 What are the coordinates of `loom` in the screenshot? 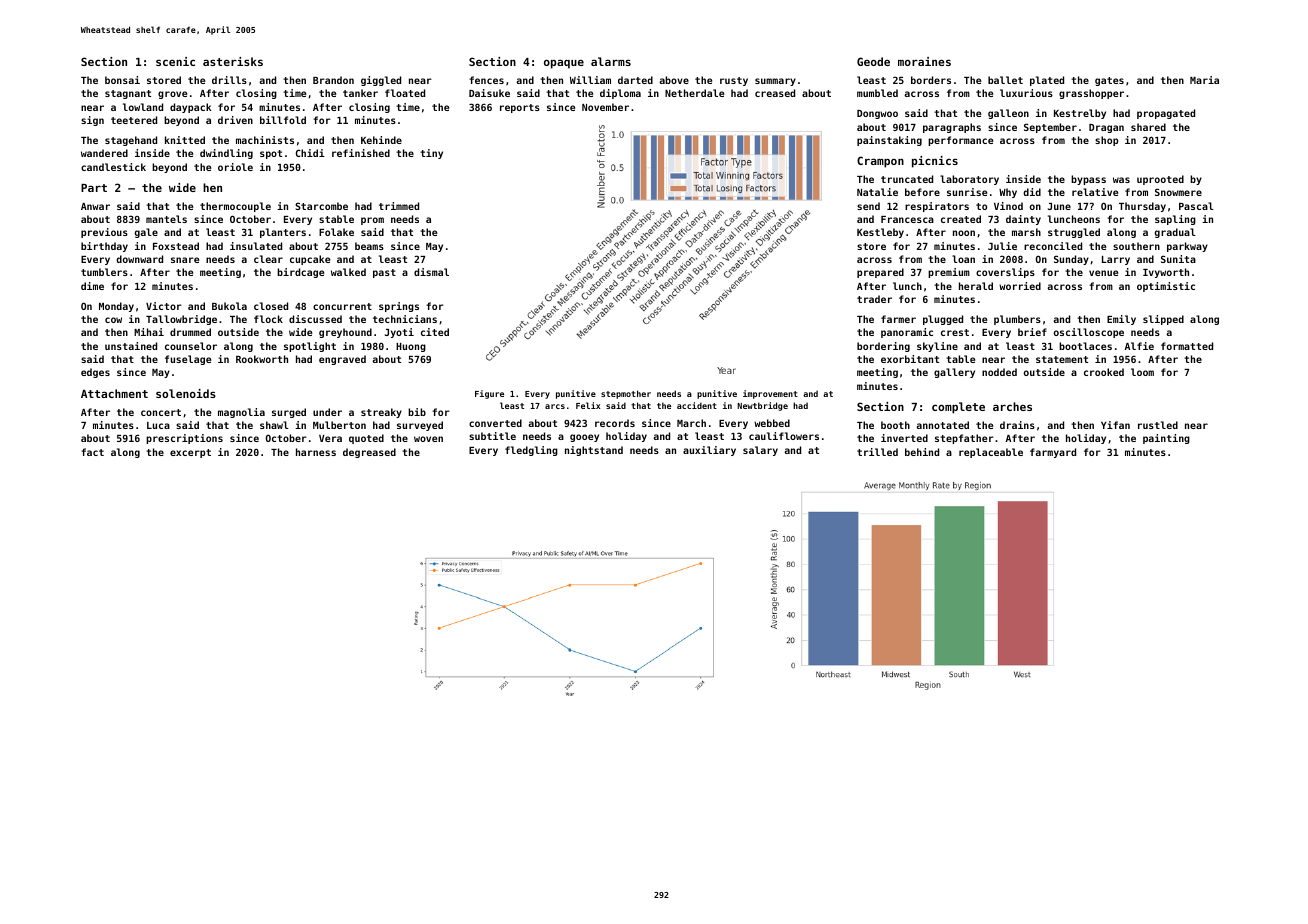 It's located at (1142, 372).
